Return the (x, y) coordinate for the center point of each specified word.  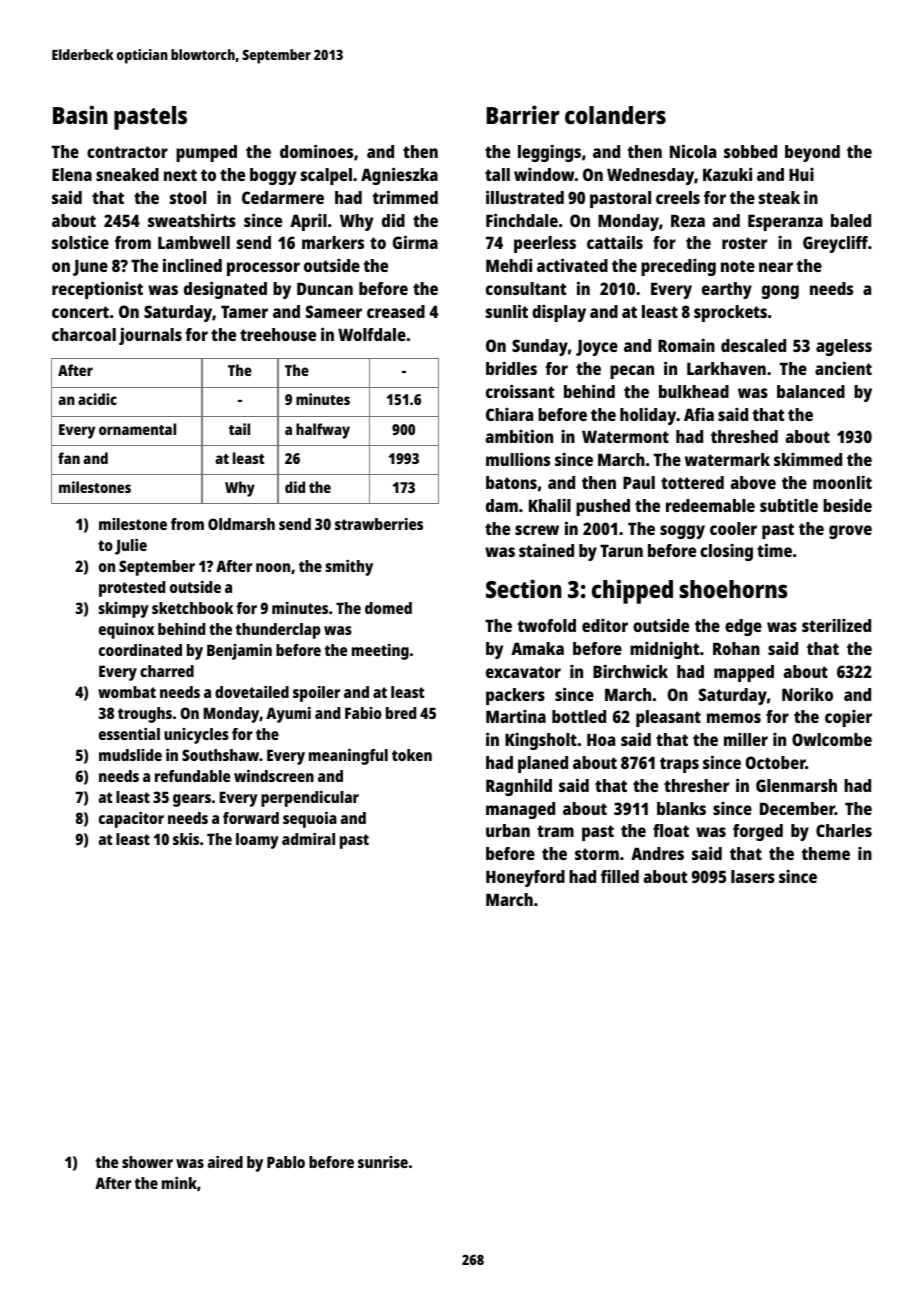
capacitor (131, 820)
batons (511, 482)
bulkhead (694, 391)
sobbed (750, 151)
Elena (72, 174)
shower (147, 1162)
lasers (753, 876)
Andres (657, 853)
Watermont (625, 436)
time (774, 550)
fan (69, 458)
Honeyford (525, 878)
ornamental (137, 429)
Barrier (523, 114)
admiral (308, 839)
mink (179, 1183)
